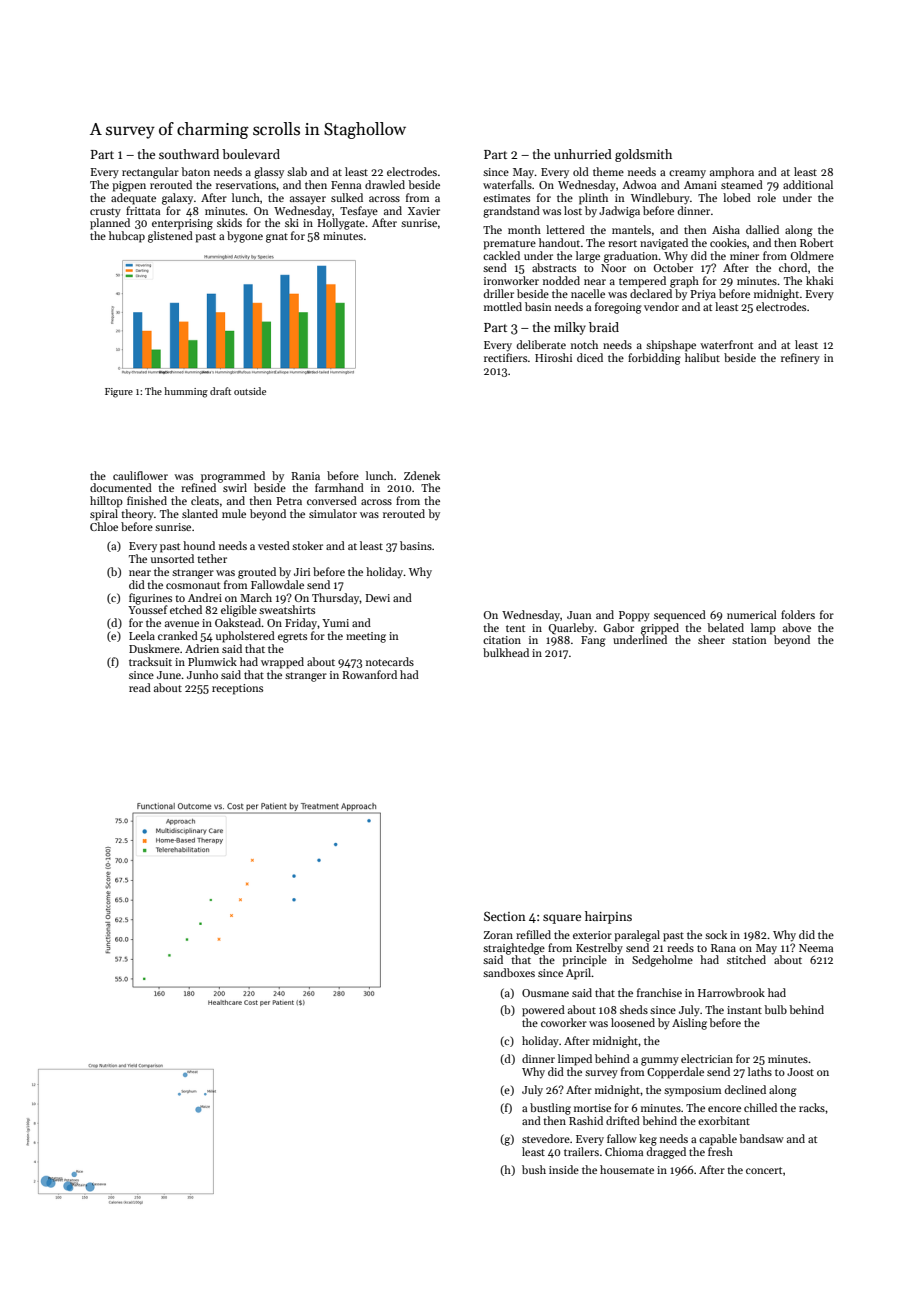 Image resolution: width=924 pixels, height=1308 pixels. I want to click on sock, so click(716, 934).
